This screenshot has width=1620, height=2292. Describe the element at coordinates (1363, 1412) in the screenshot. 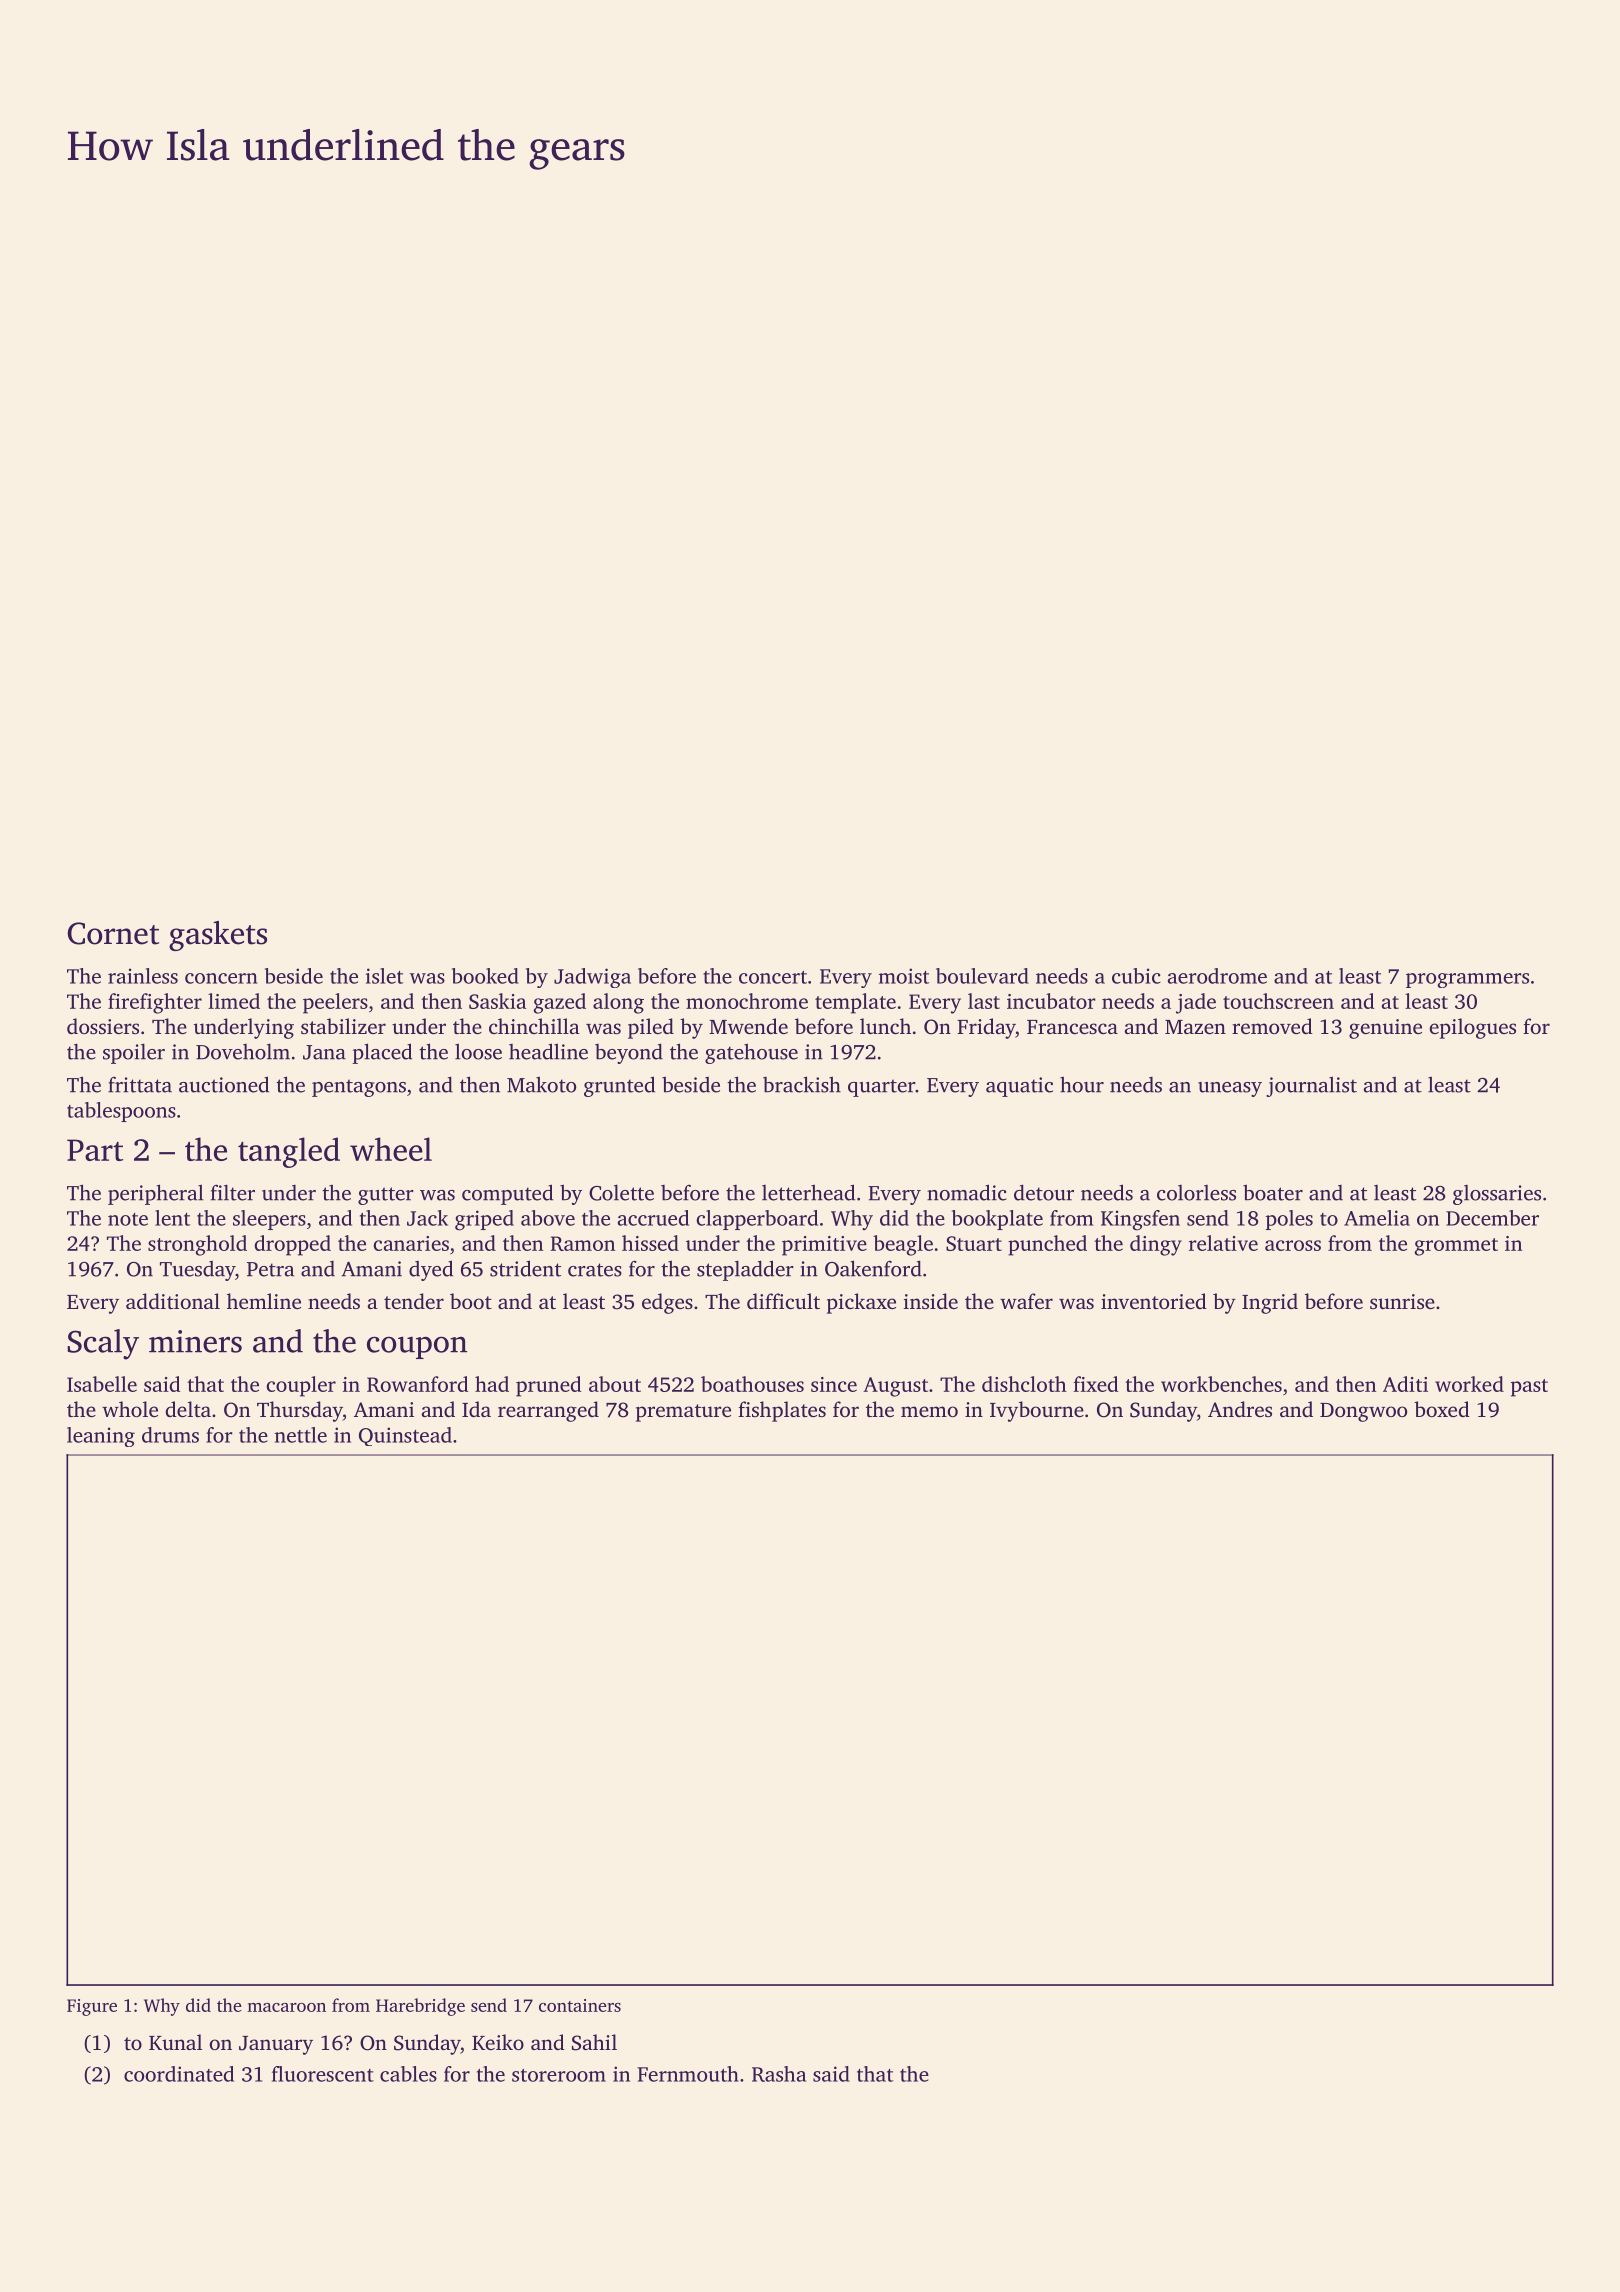

I see `Dongwoo` at that location.
